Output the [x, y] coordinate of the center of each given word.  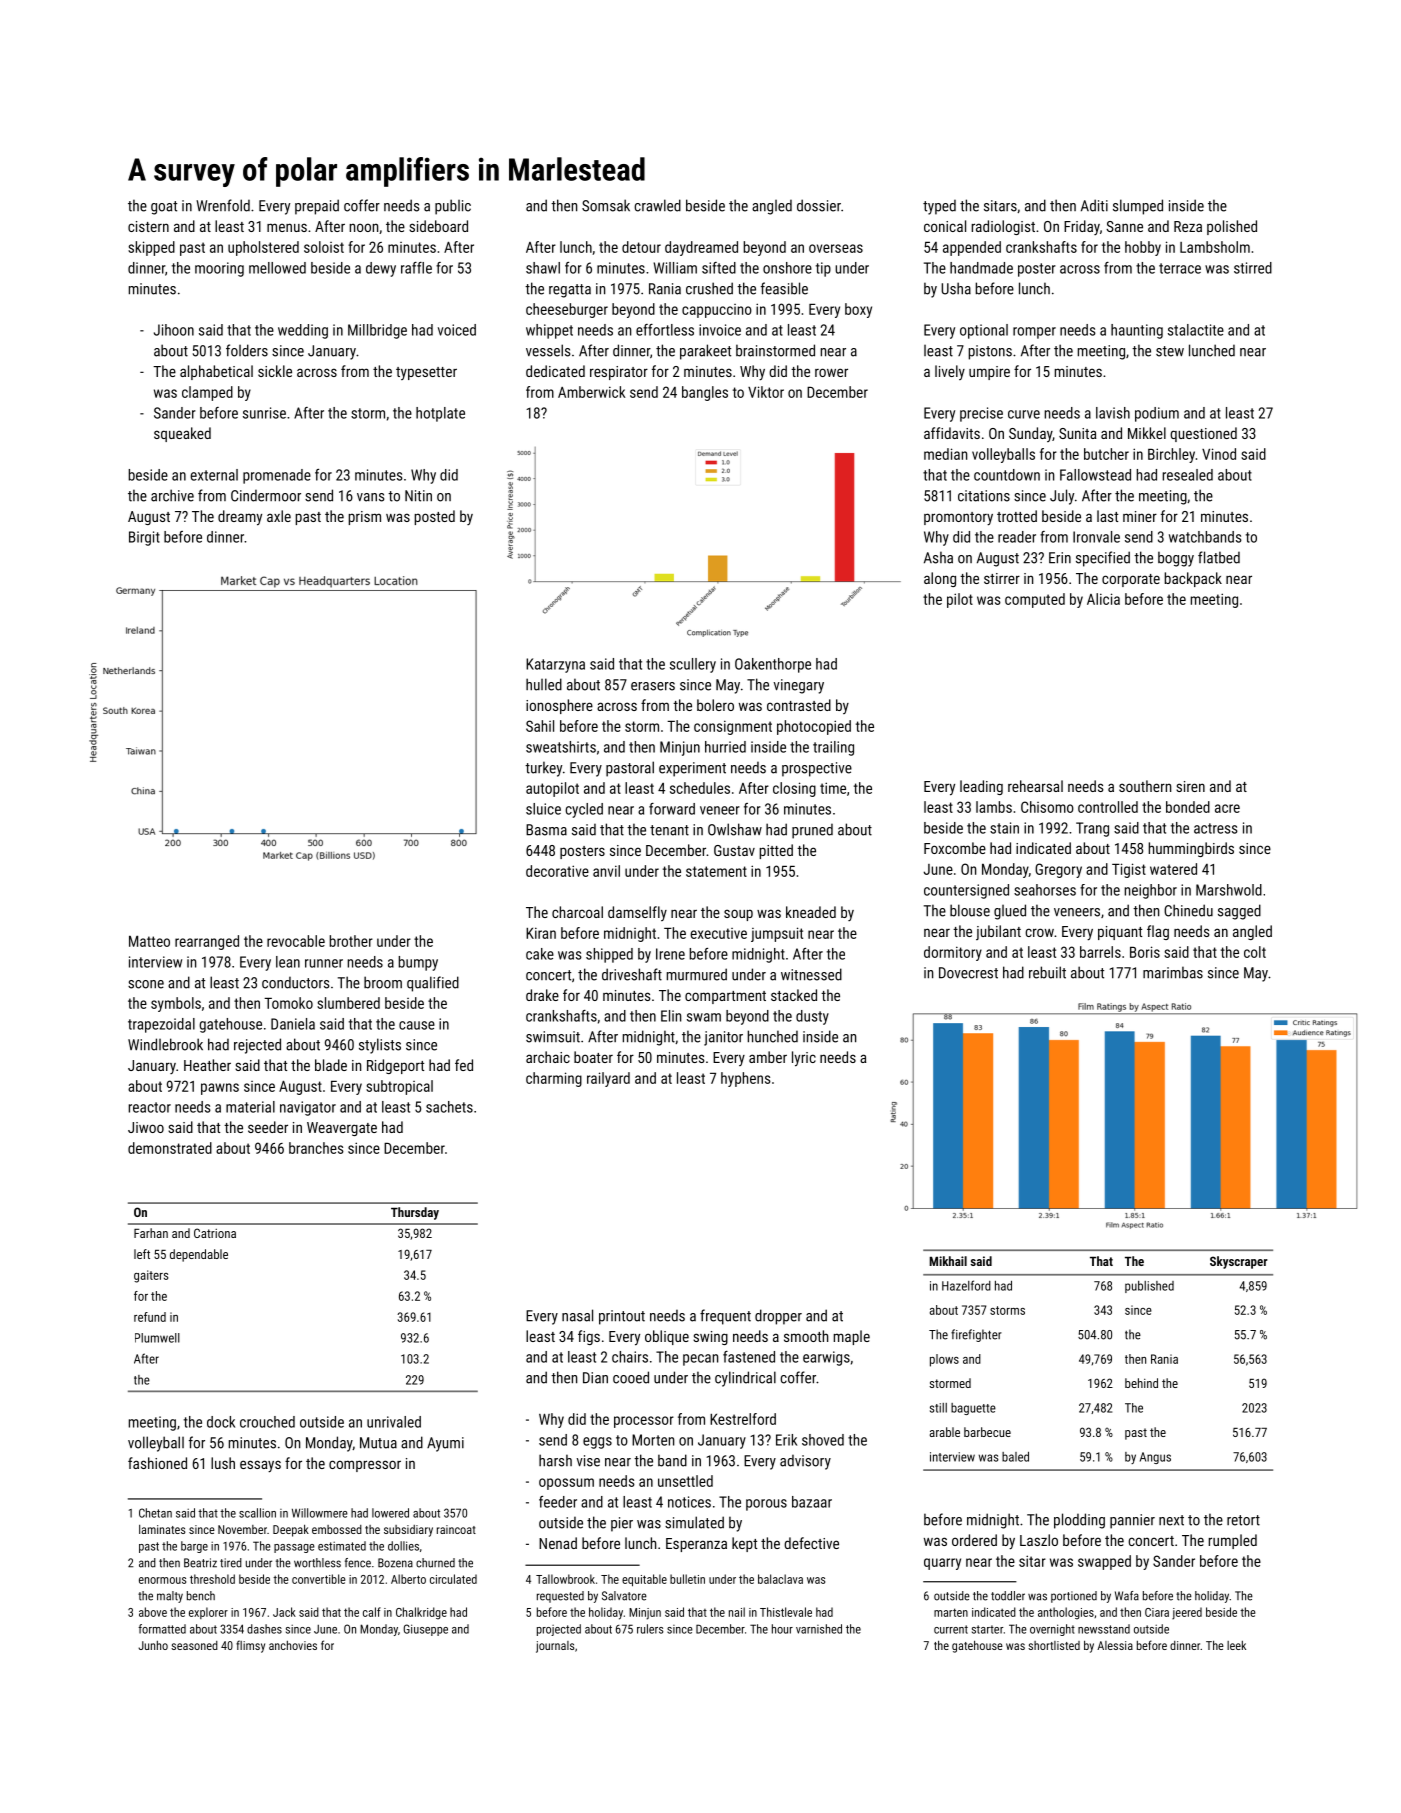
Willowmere [320, 1513]
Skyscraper [1239, 1262]
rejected [257, 1046]
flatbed [1219, 557]
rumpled [1232, 1541]
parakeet [705, 352]
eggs [597, 1443]
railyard [608, 1079]
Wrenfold [223, 205]
